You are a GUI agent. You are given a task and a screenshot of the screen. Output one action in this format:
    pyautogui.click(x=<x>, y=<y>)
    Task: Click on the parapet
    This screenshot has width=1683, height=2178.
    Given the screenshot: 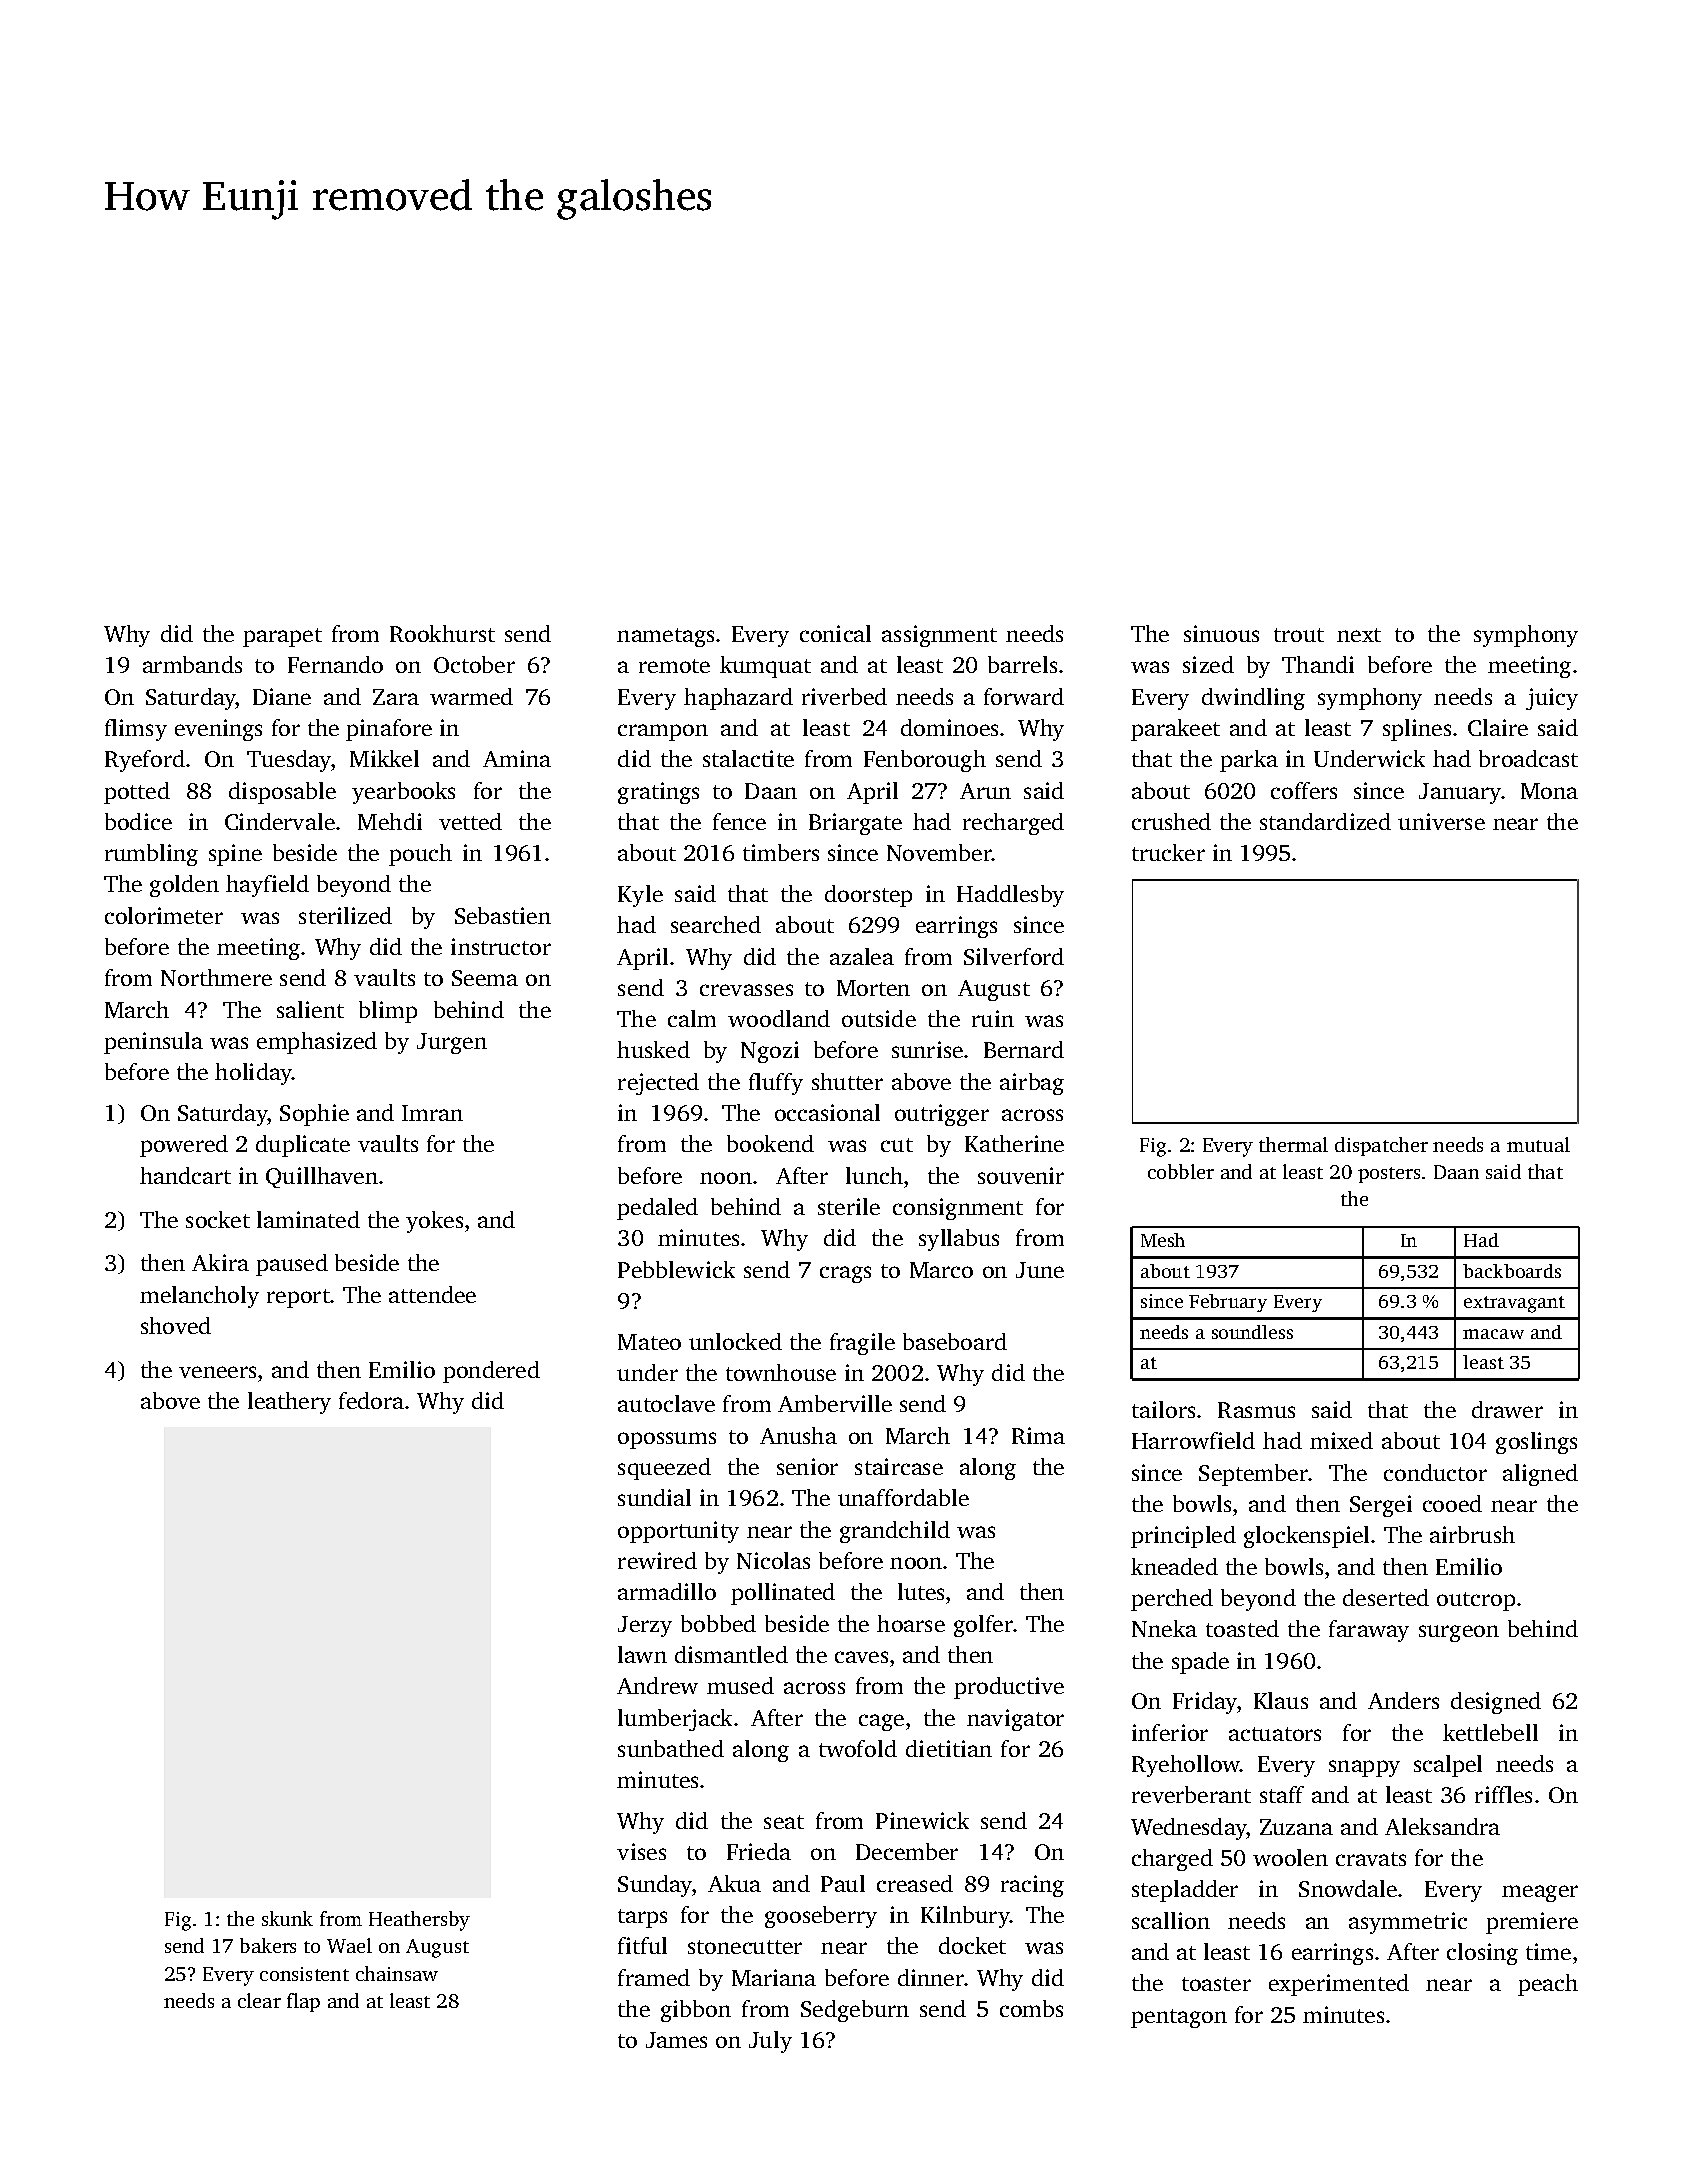 What is the action you would take?
    pyautogui.click(x=282, y=637)
